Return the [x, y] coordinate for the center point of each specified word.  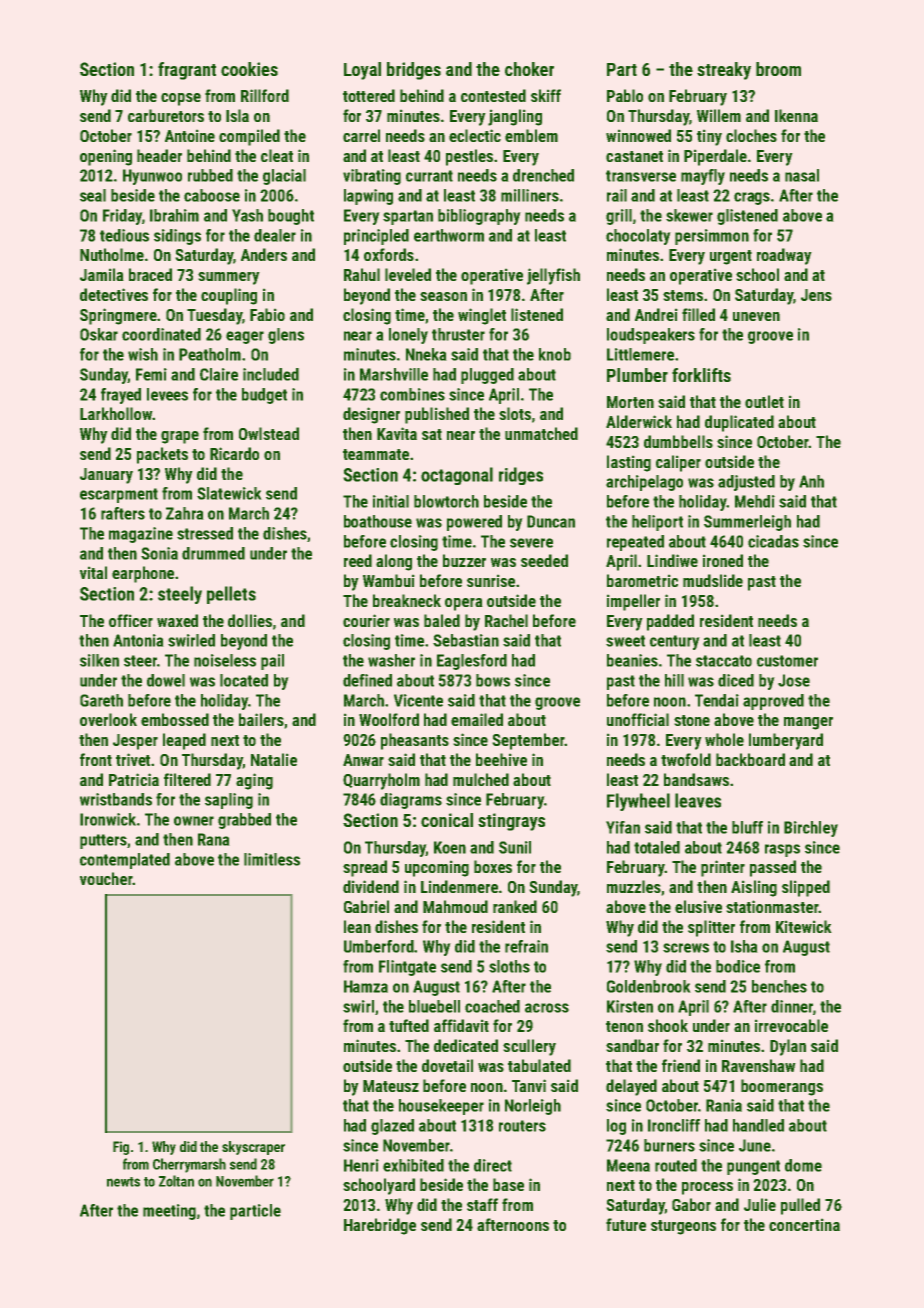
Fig [121, 1148]
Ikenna [796, 115]
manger [808, 723]
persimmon [712, 237]
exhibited [413, 1165]
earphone [143, 574]
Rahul [362, 274]
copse [181, 99]
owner [194, 821]
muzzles [634, 886]
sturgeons [683, 1227]
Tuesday [214, 316]
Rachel [506, 620]
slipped [806, 888]
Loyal [362, 71]
